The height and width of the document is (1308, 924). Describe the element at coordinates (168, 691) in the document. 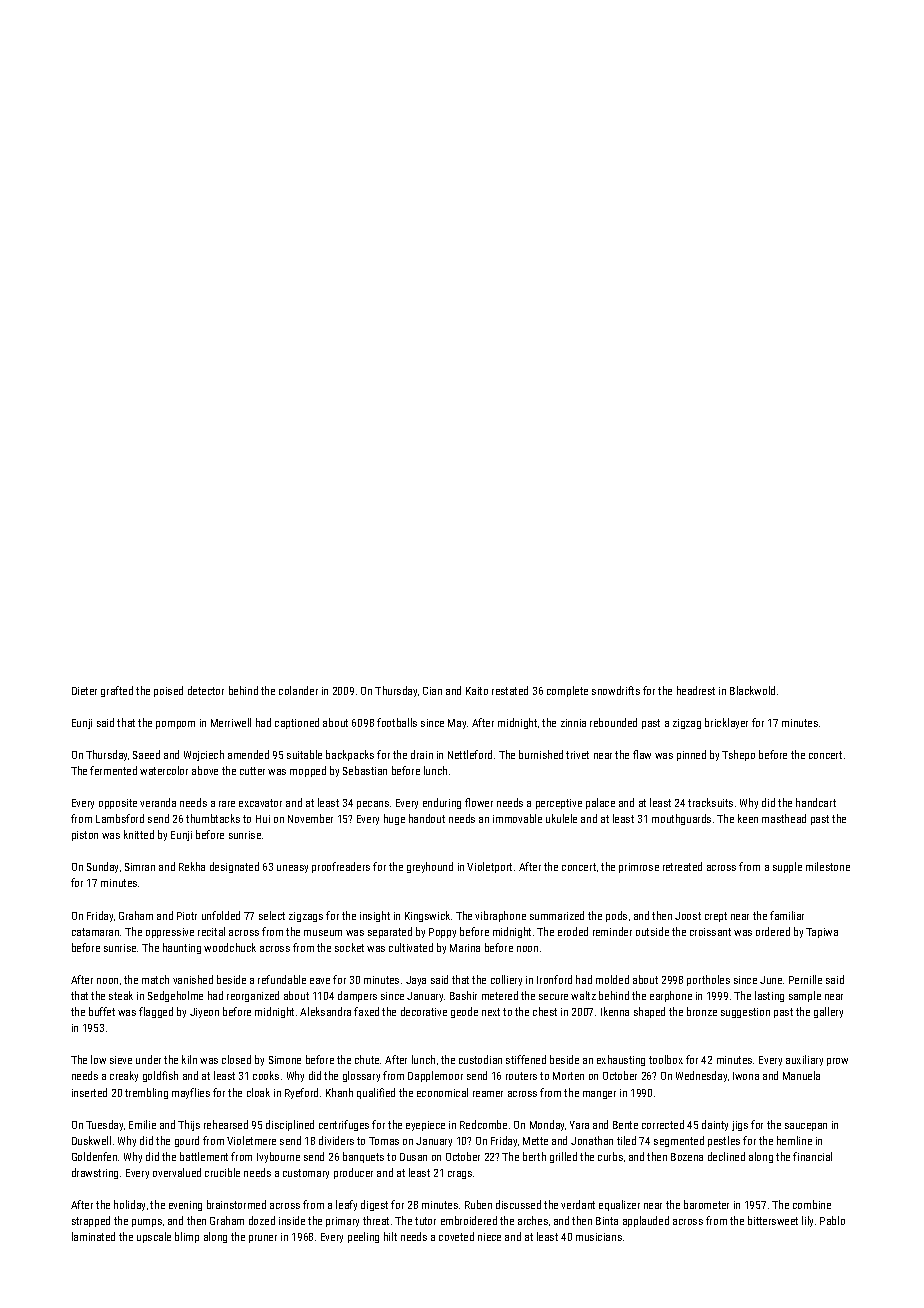

I see `poised` at that location.
